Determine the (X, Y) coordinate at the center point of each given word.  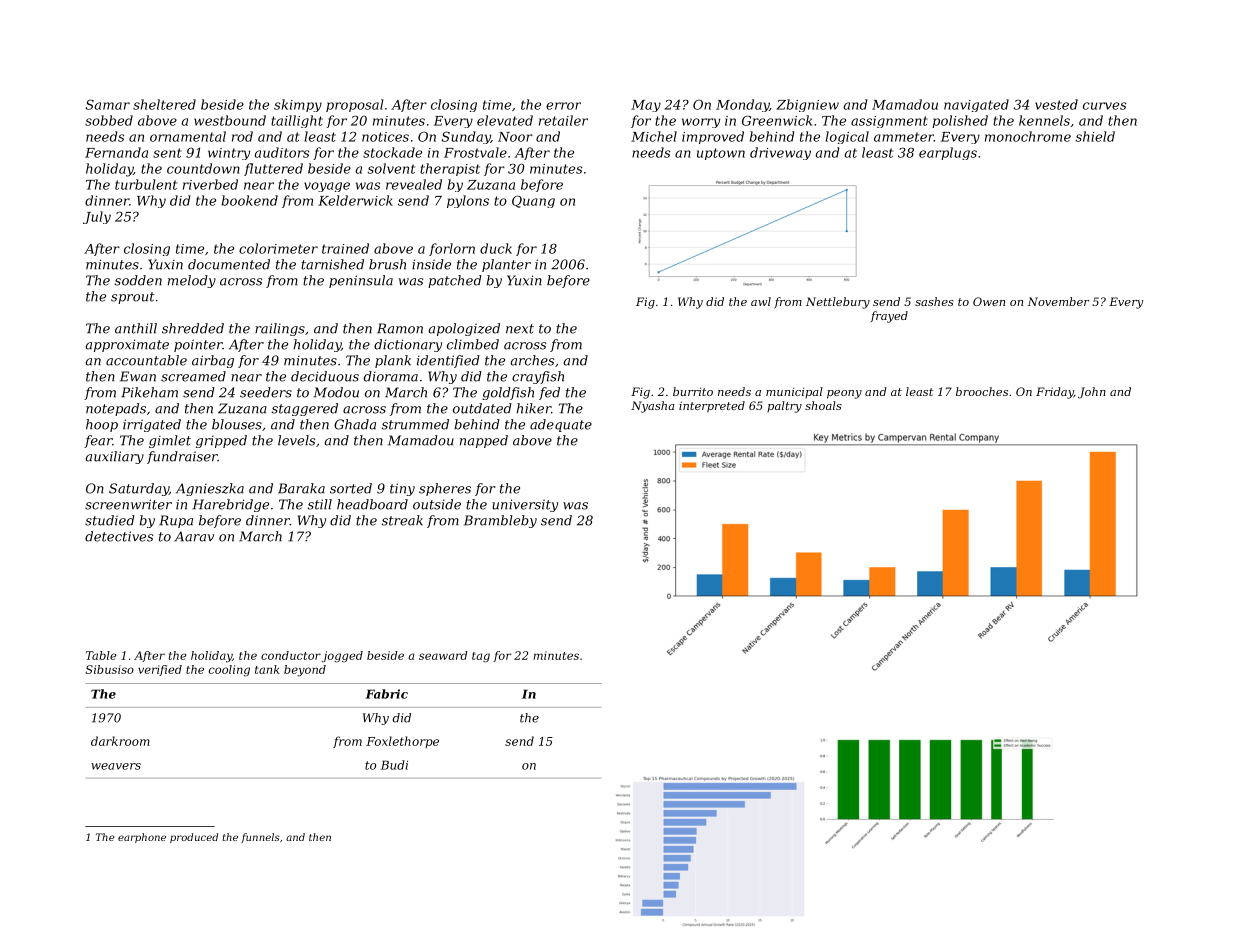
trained (345, 248)
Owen (989, 301)
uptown (721, 154)
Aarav (194, 536)
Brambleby (500, 521)
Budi (394, 765)
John (1092, 393)
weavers (116, 766)
